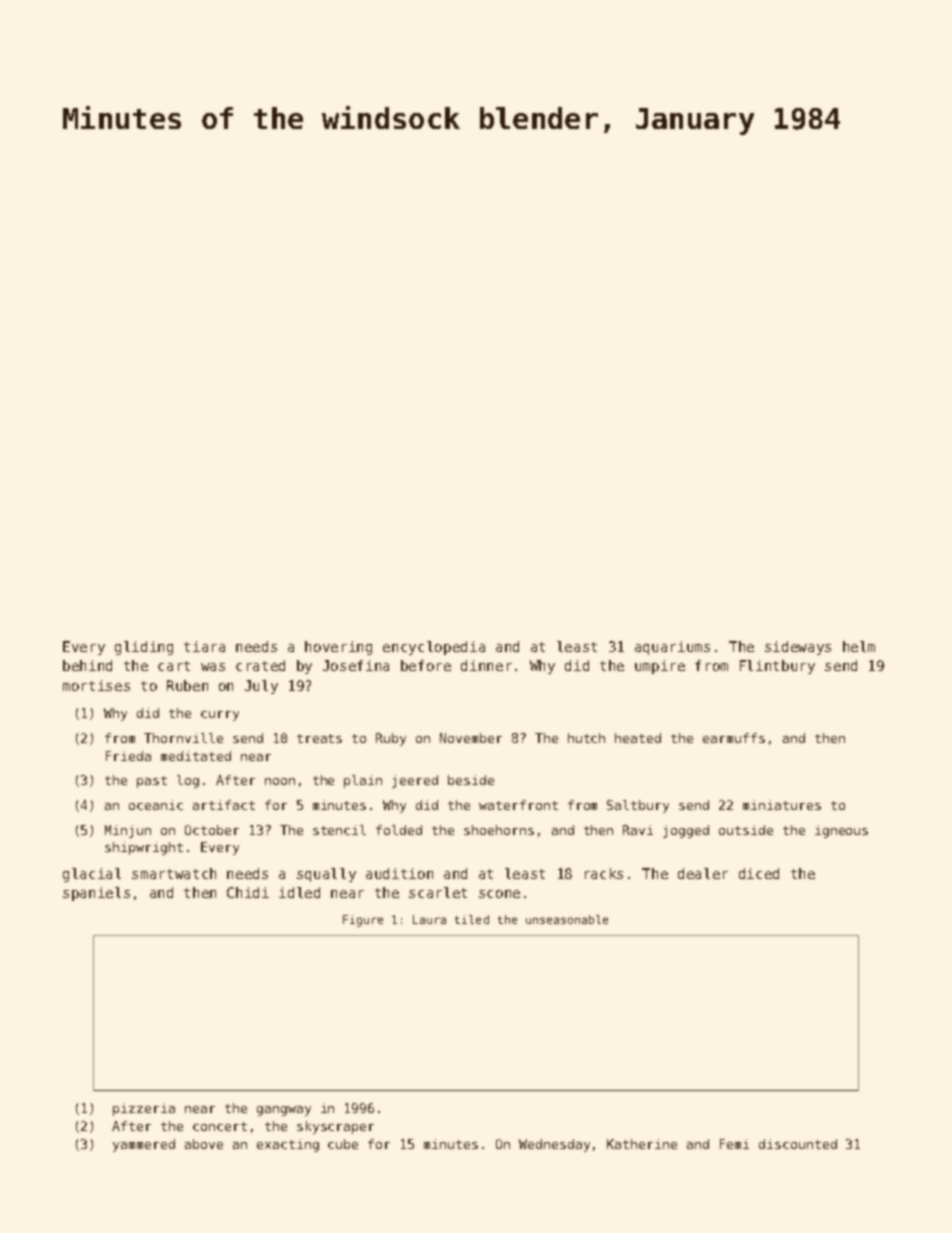 The height and width of the image is (1233, 952). Describe the element at coordinates (759, 873) in the image. I see `diced` at that location.
